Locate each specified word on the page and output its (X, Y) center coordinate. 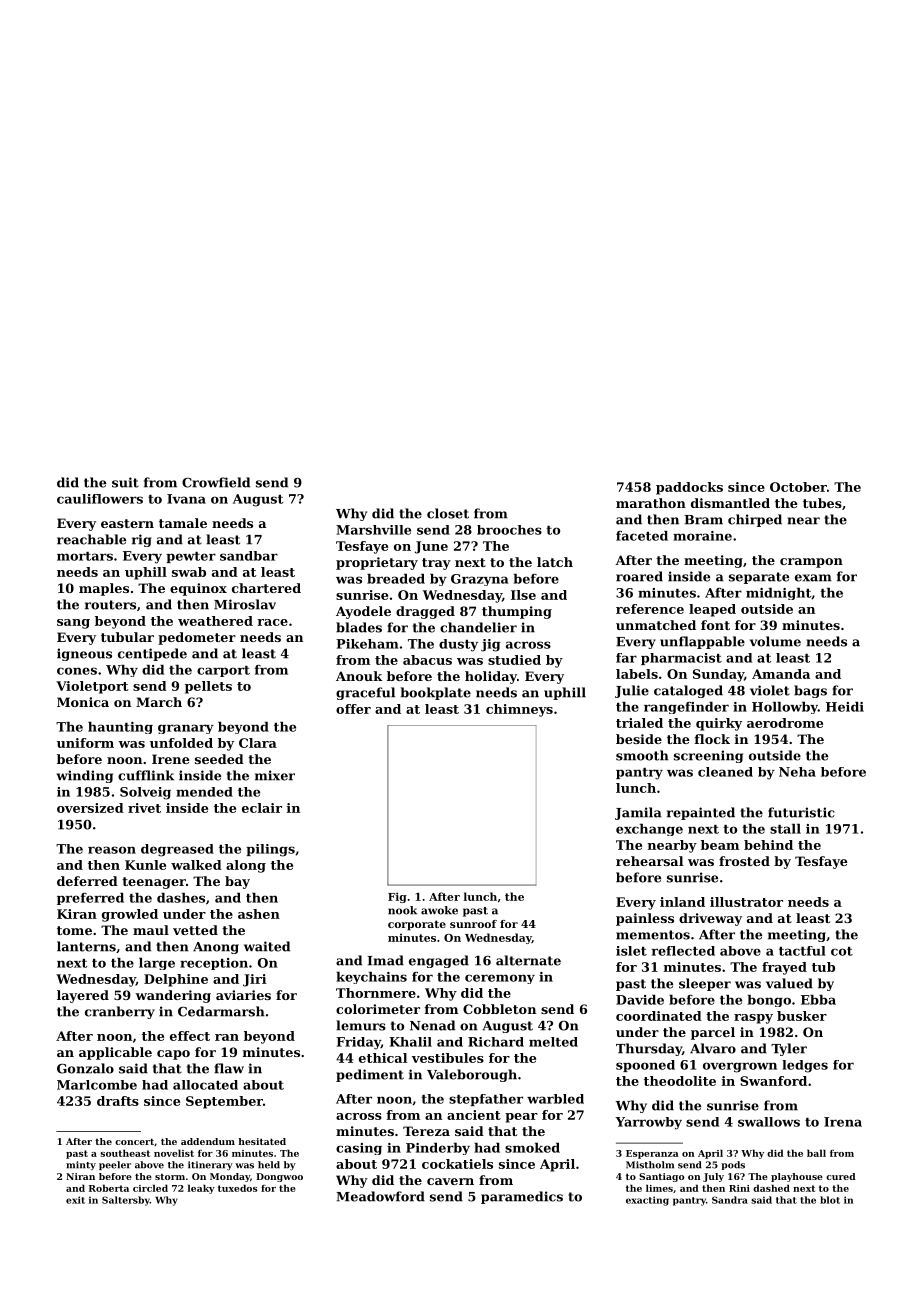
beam (720, 845)
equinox (198, 589)
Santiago (661, 1177)
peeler (115, 1165)
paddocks (689, 488)
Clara (258, 743)
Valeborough (472, 1075)
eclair (262, 808)
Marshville (373, 530)
